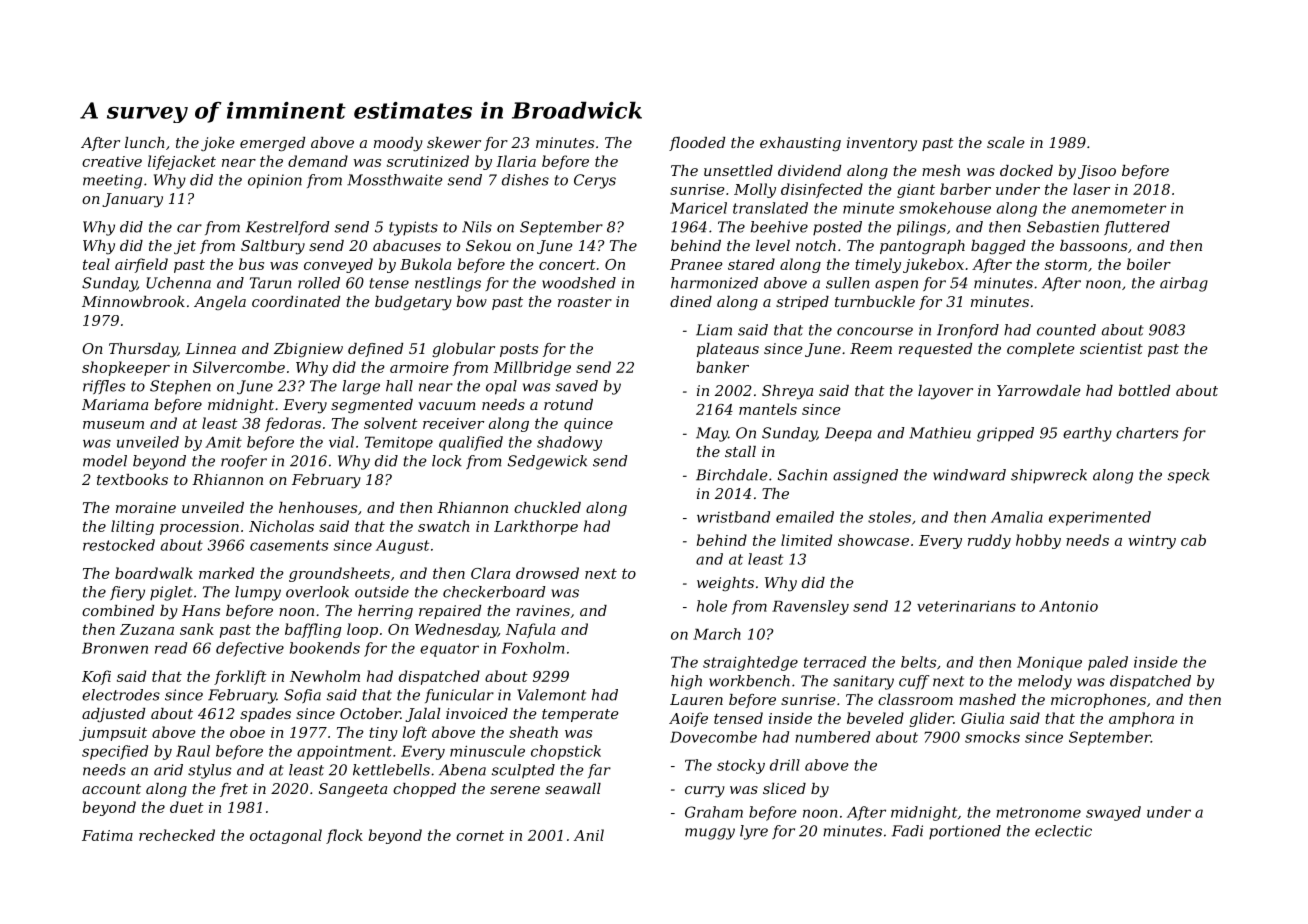  What do you see at coordinates (107, 835) in the screenshot?
I see `Fatima` at bounding box center [107, 835].
